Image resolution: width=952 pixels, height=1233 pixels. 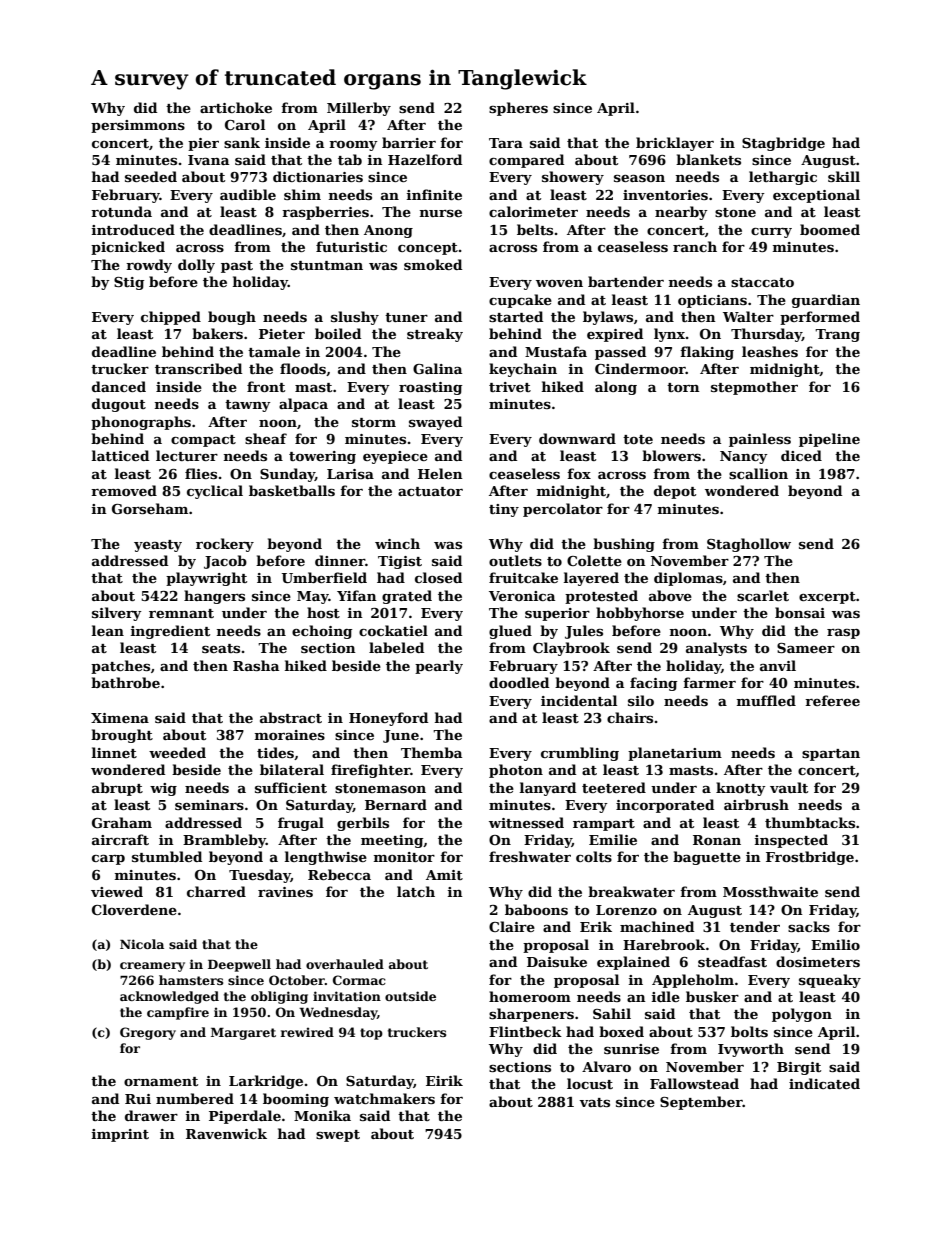 I want to click on rewired, so click(x=307, y=1032).
